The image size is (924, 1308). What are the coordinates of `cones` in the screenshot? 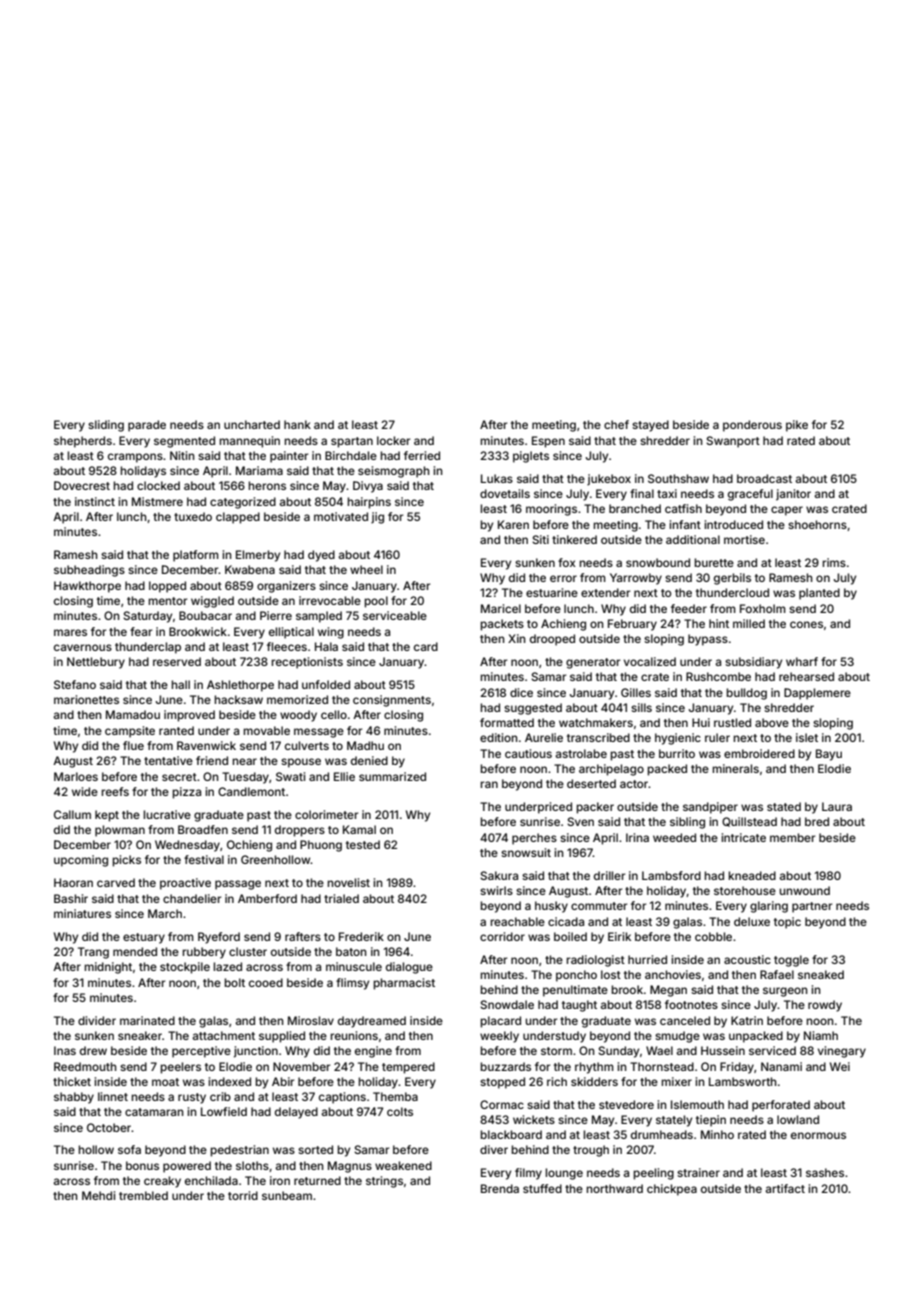 It's located at (806, 624).
